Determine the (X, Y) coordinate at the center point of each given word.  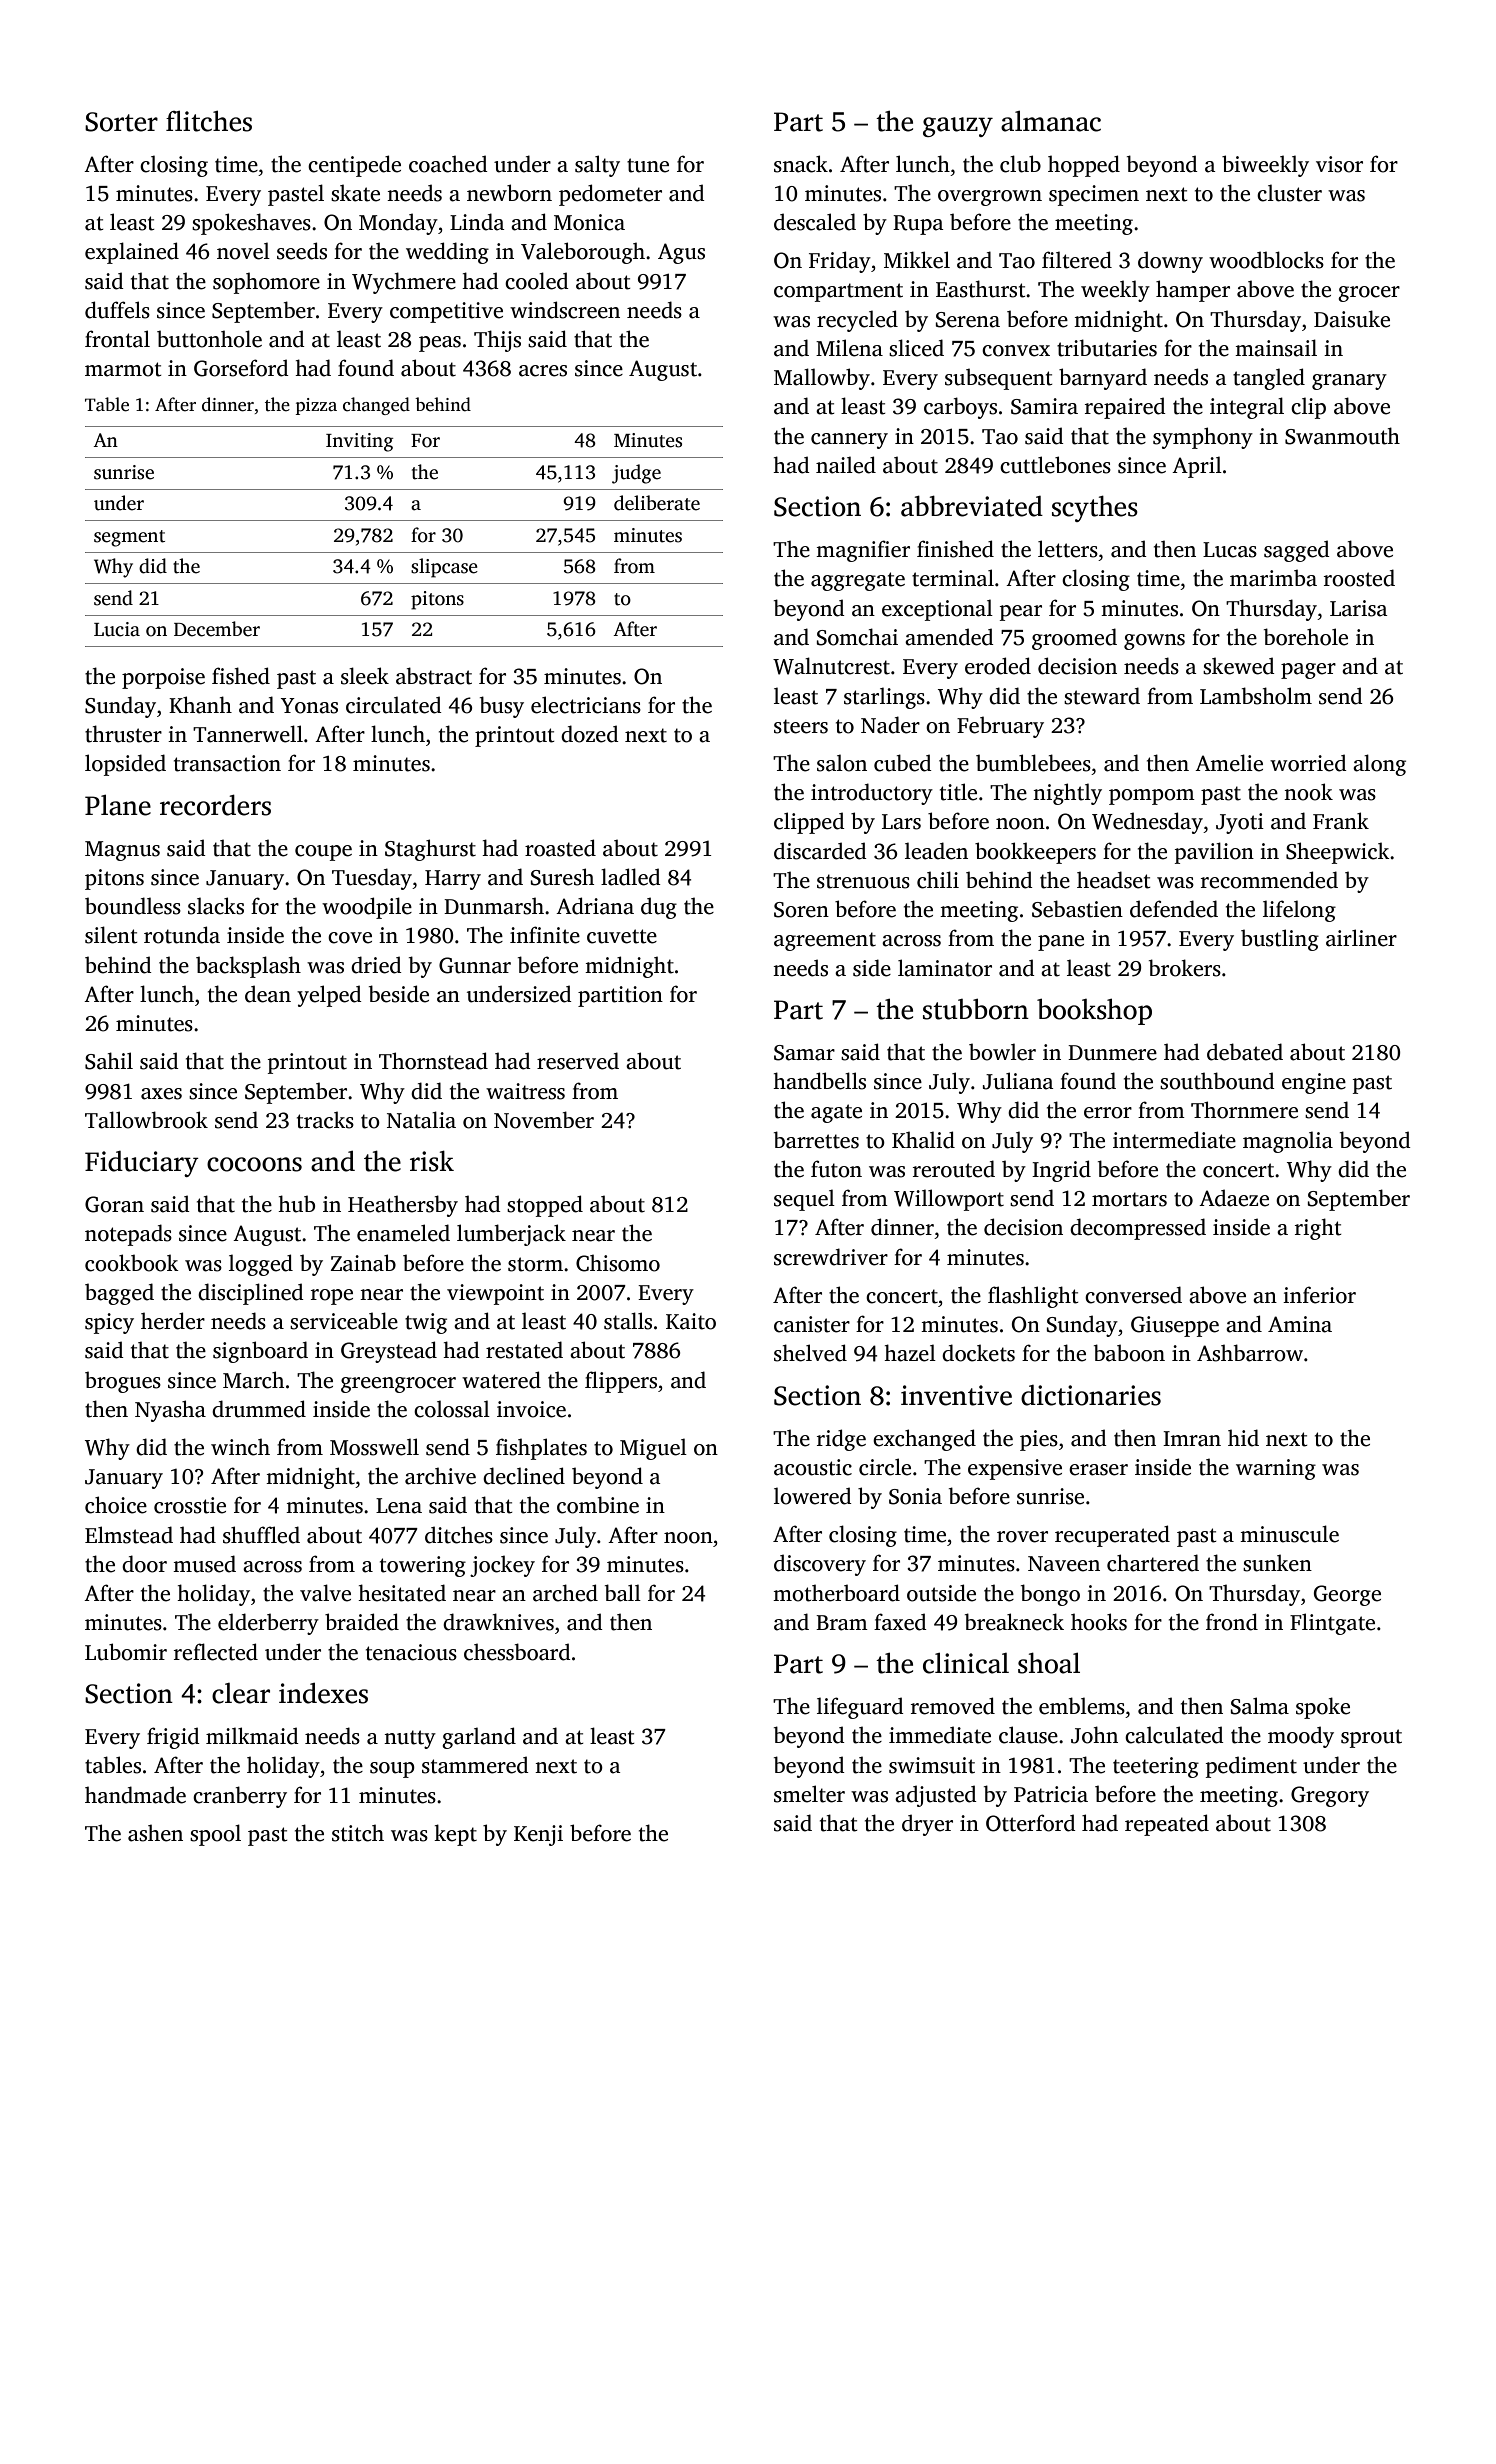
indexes (323, 1693)
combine (598, 1505)
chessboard (517, 1652)
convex (1016, 351)
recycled (857, 321)
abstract (434, 676)
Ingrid (1061, 1171)
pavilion (1214, 853)
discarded (820, 851)
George (1347, 1595)
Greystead (389, 1352)
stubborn (976, 1009)
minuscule (1289, 1534)
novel (243, 251)
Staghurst (430, 850)
